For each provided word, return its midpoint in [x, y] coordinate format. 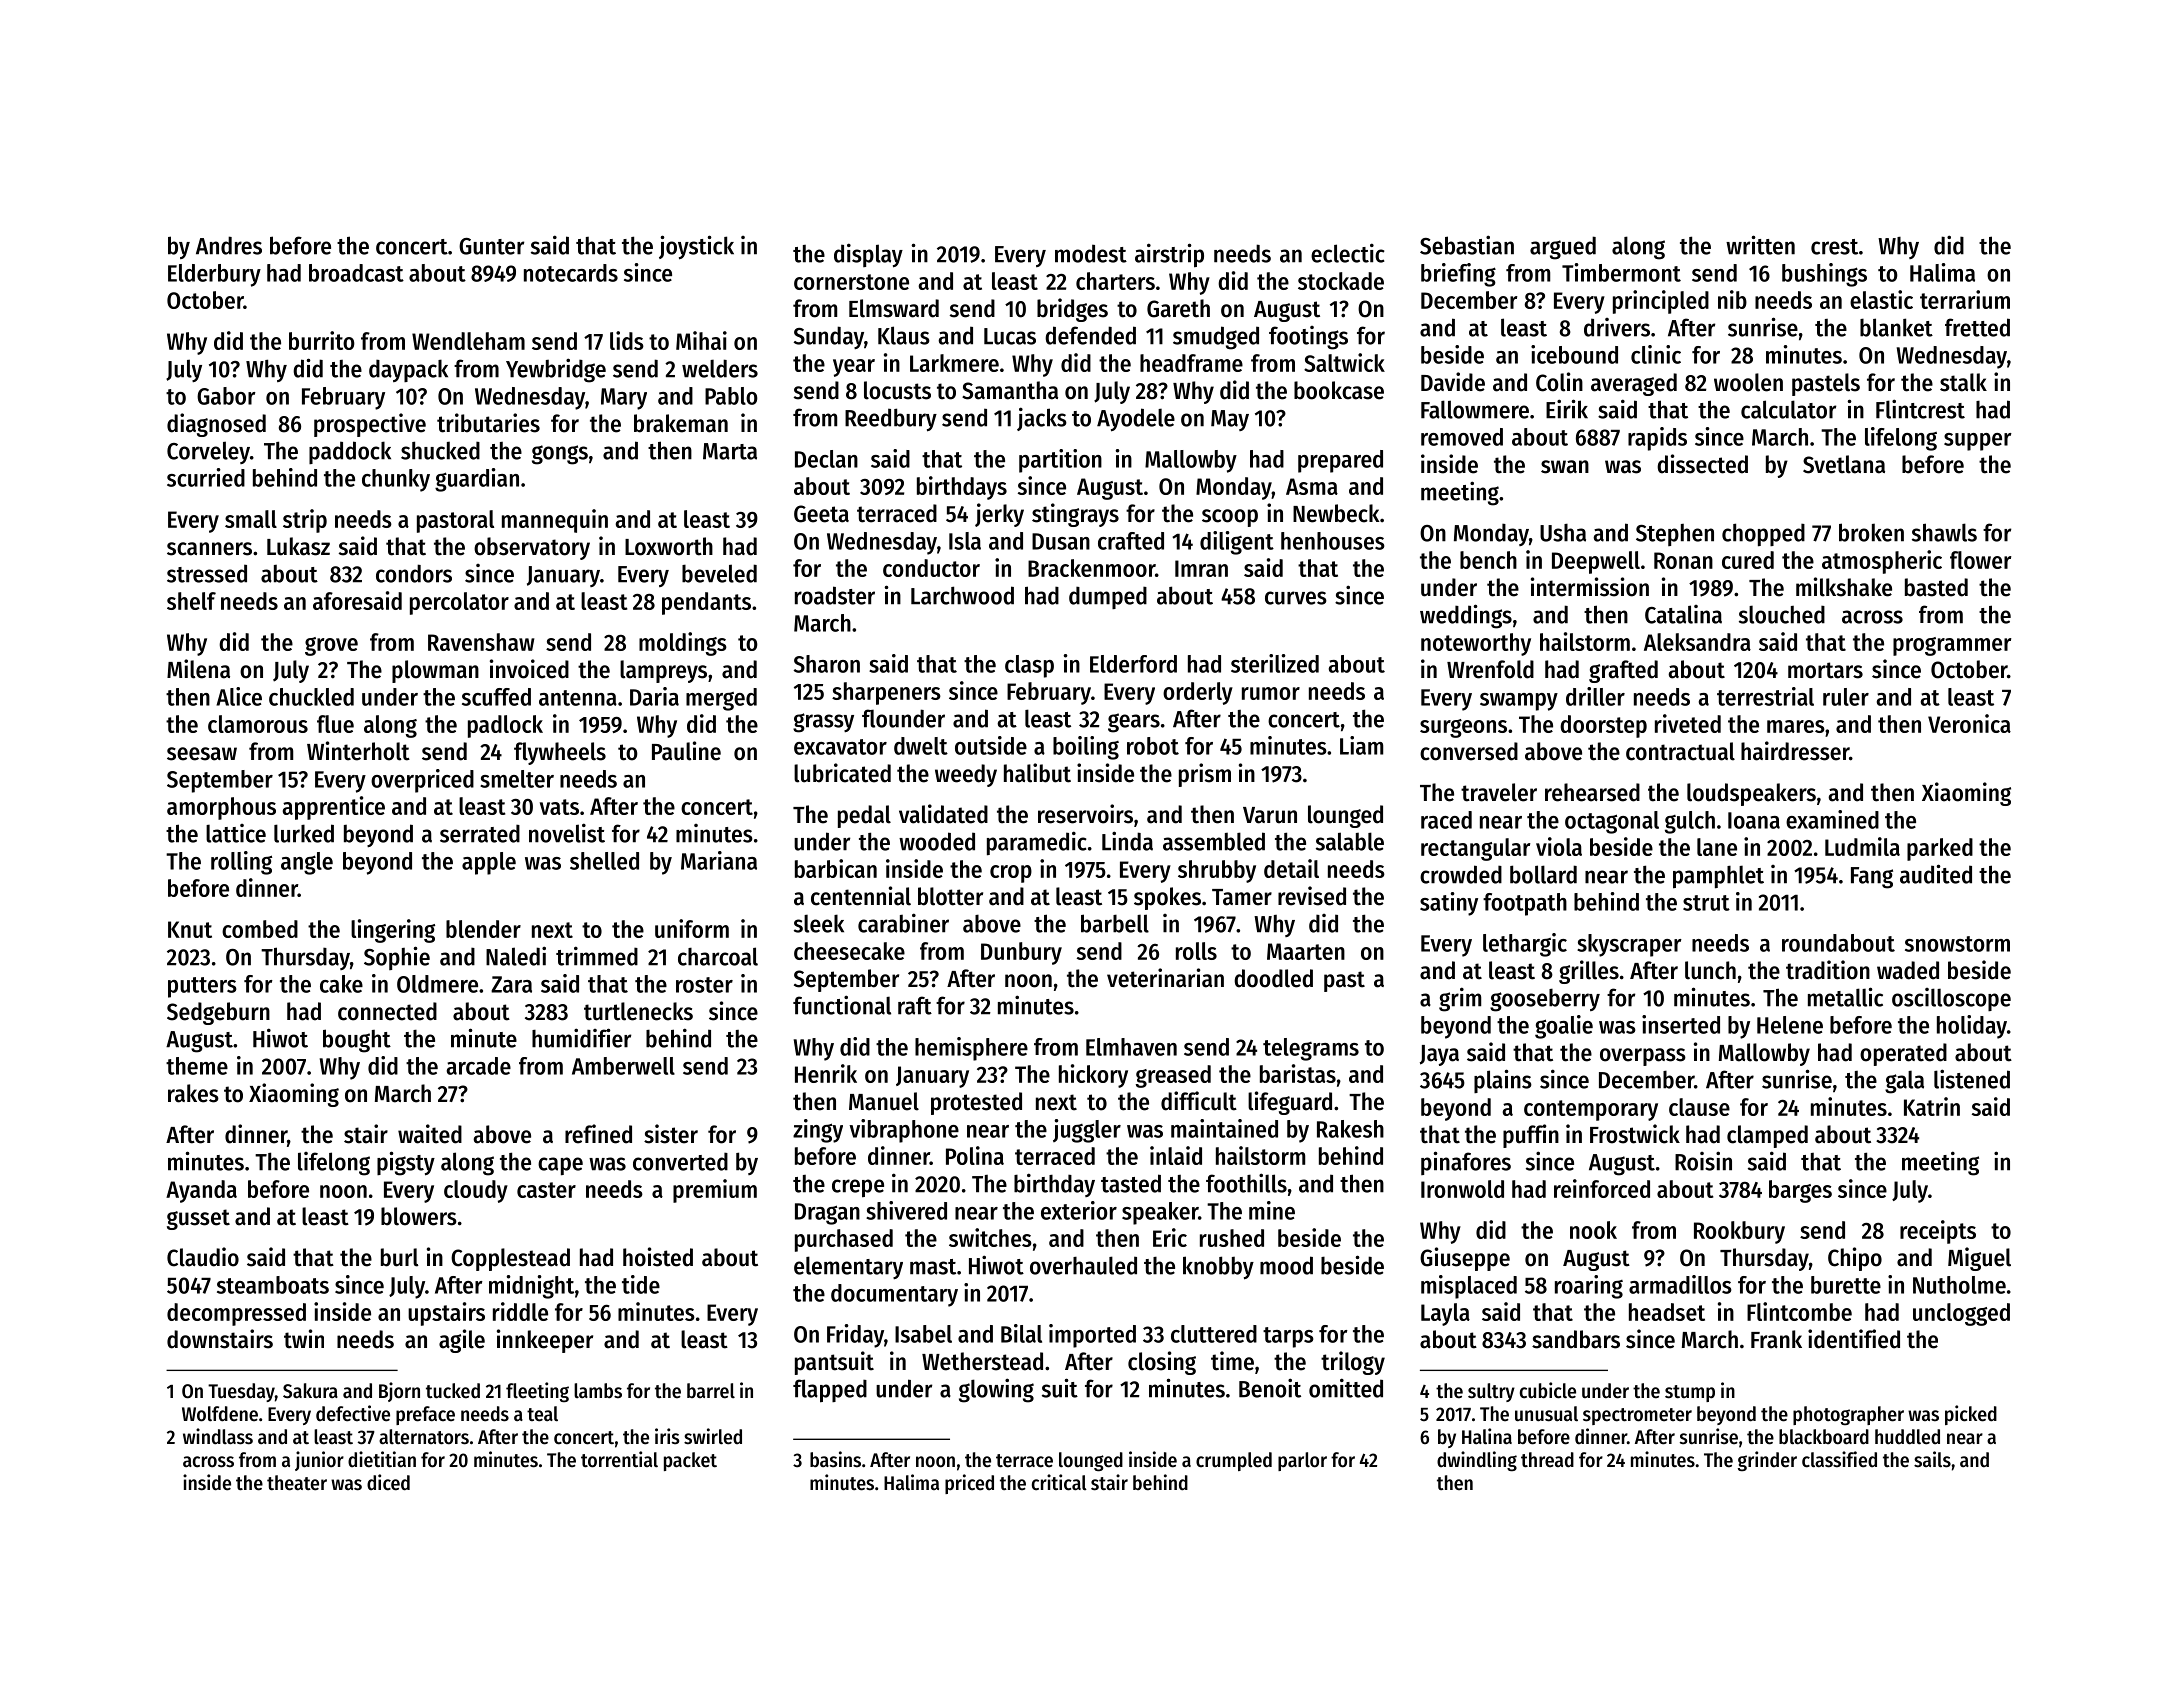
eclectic [1348, 253]
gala [1904, 1082]
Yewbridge [556, 370]
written [1760, 245]
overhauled [1083, 1265]
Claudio [203, 1257]
